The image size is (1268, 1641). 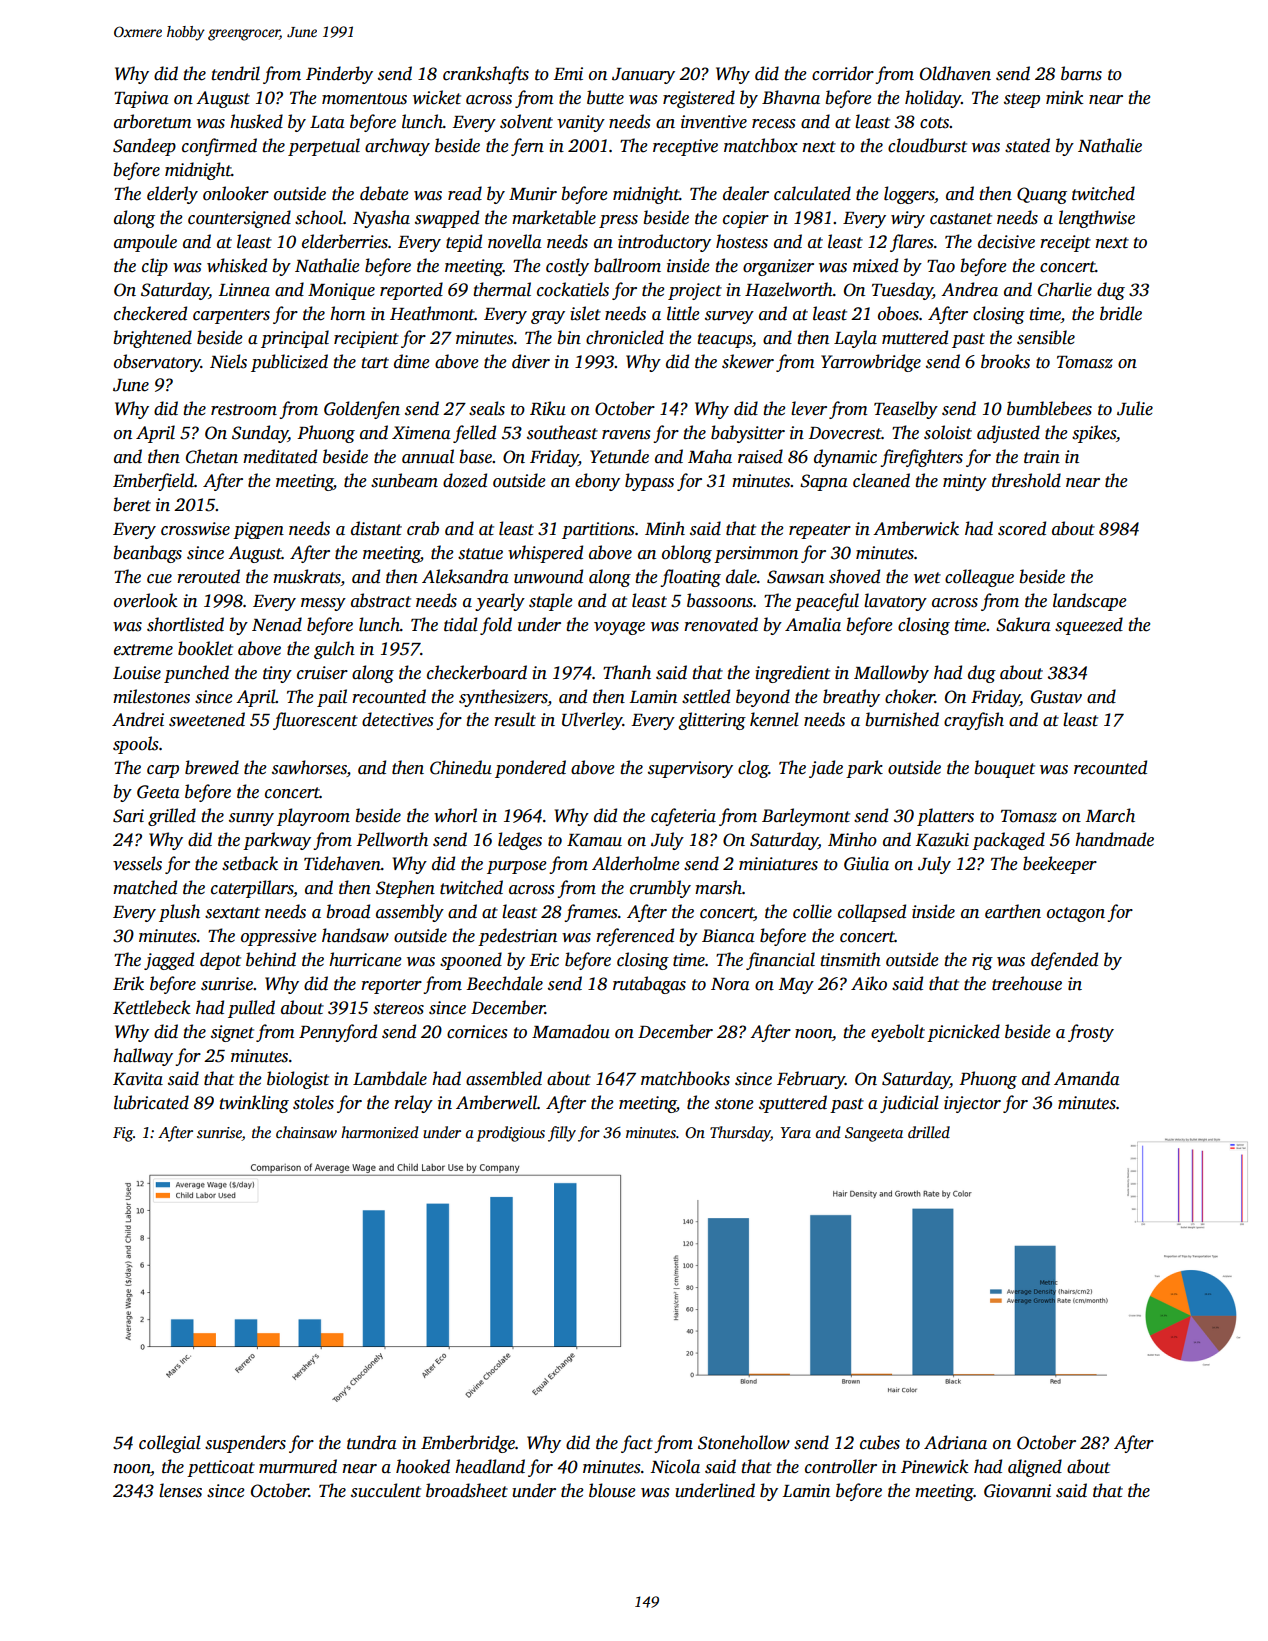 What do you see at coordinates (850, 959) in the screenshot?
I see `tinsmith` at bounding box center [850, 959].
